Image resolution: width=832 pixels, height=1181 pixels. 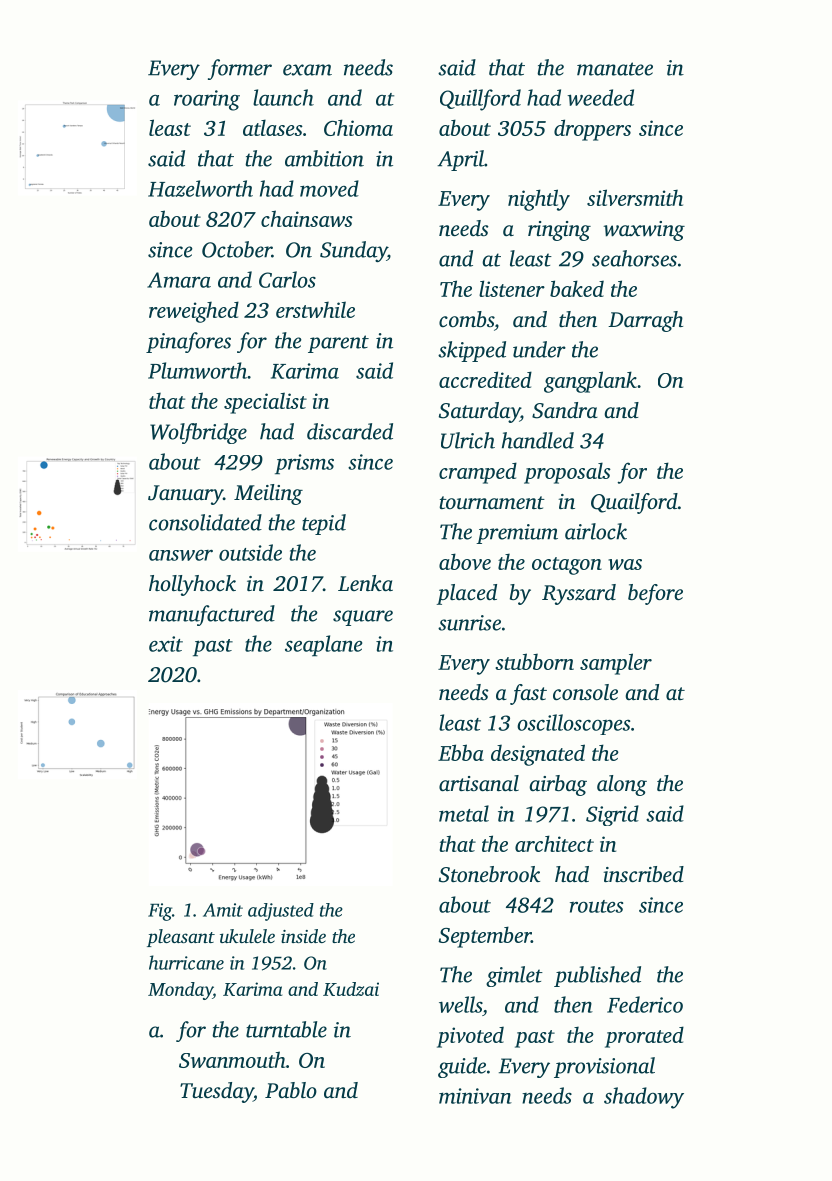 I want to click on silversmith, so click(x=635, y=197).
